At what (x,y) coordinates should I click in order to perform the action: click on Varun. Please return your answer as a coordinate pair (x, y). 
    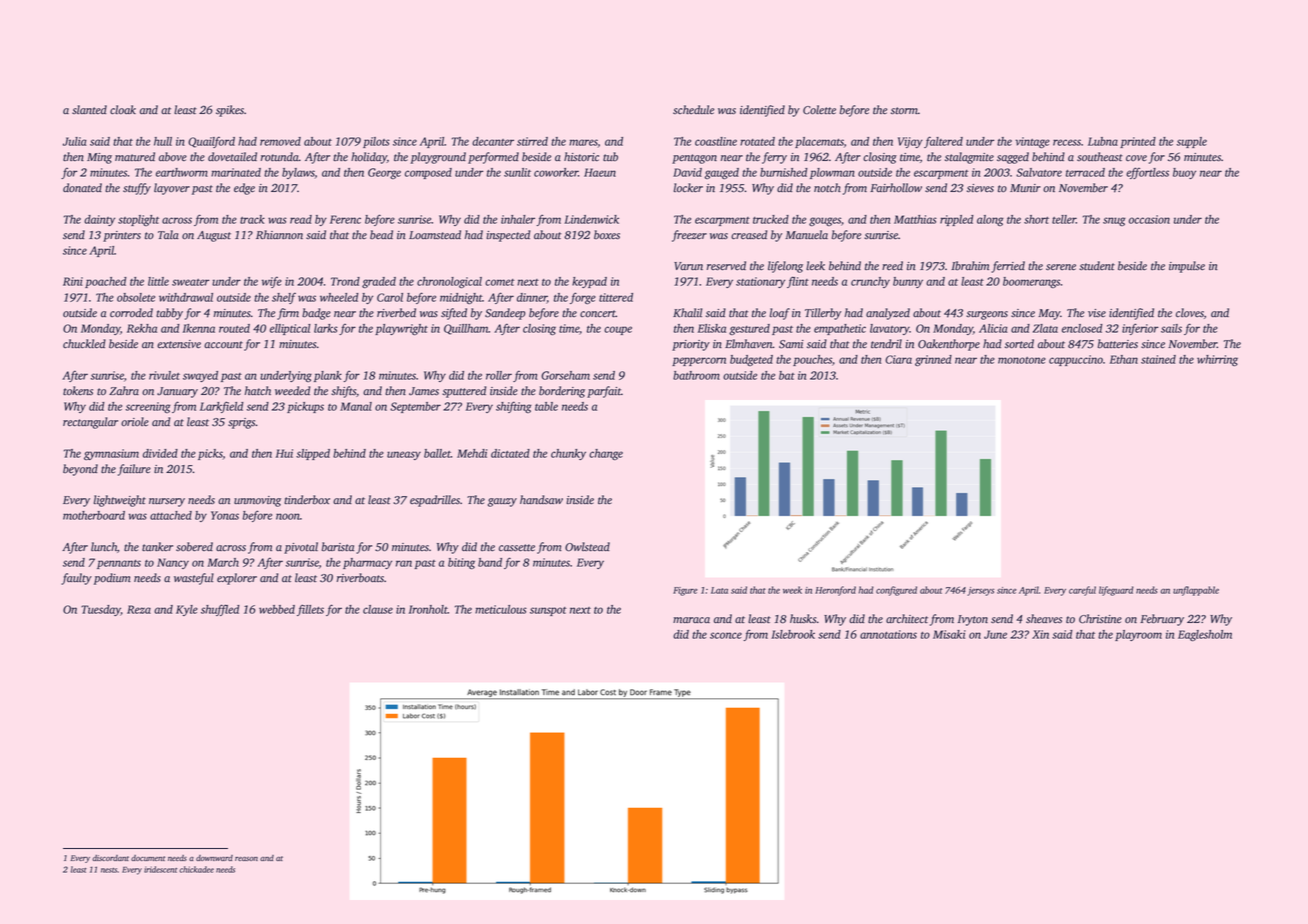
    Looking at the image, I should click on (688, 266).
